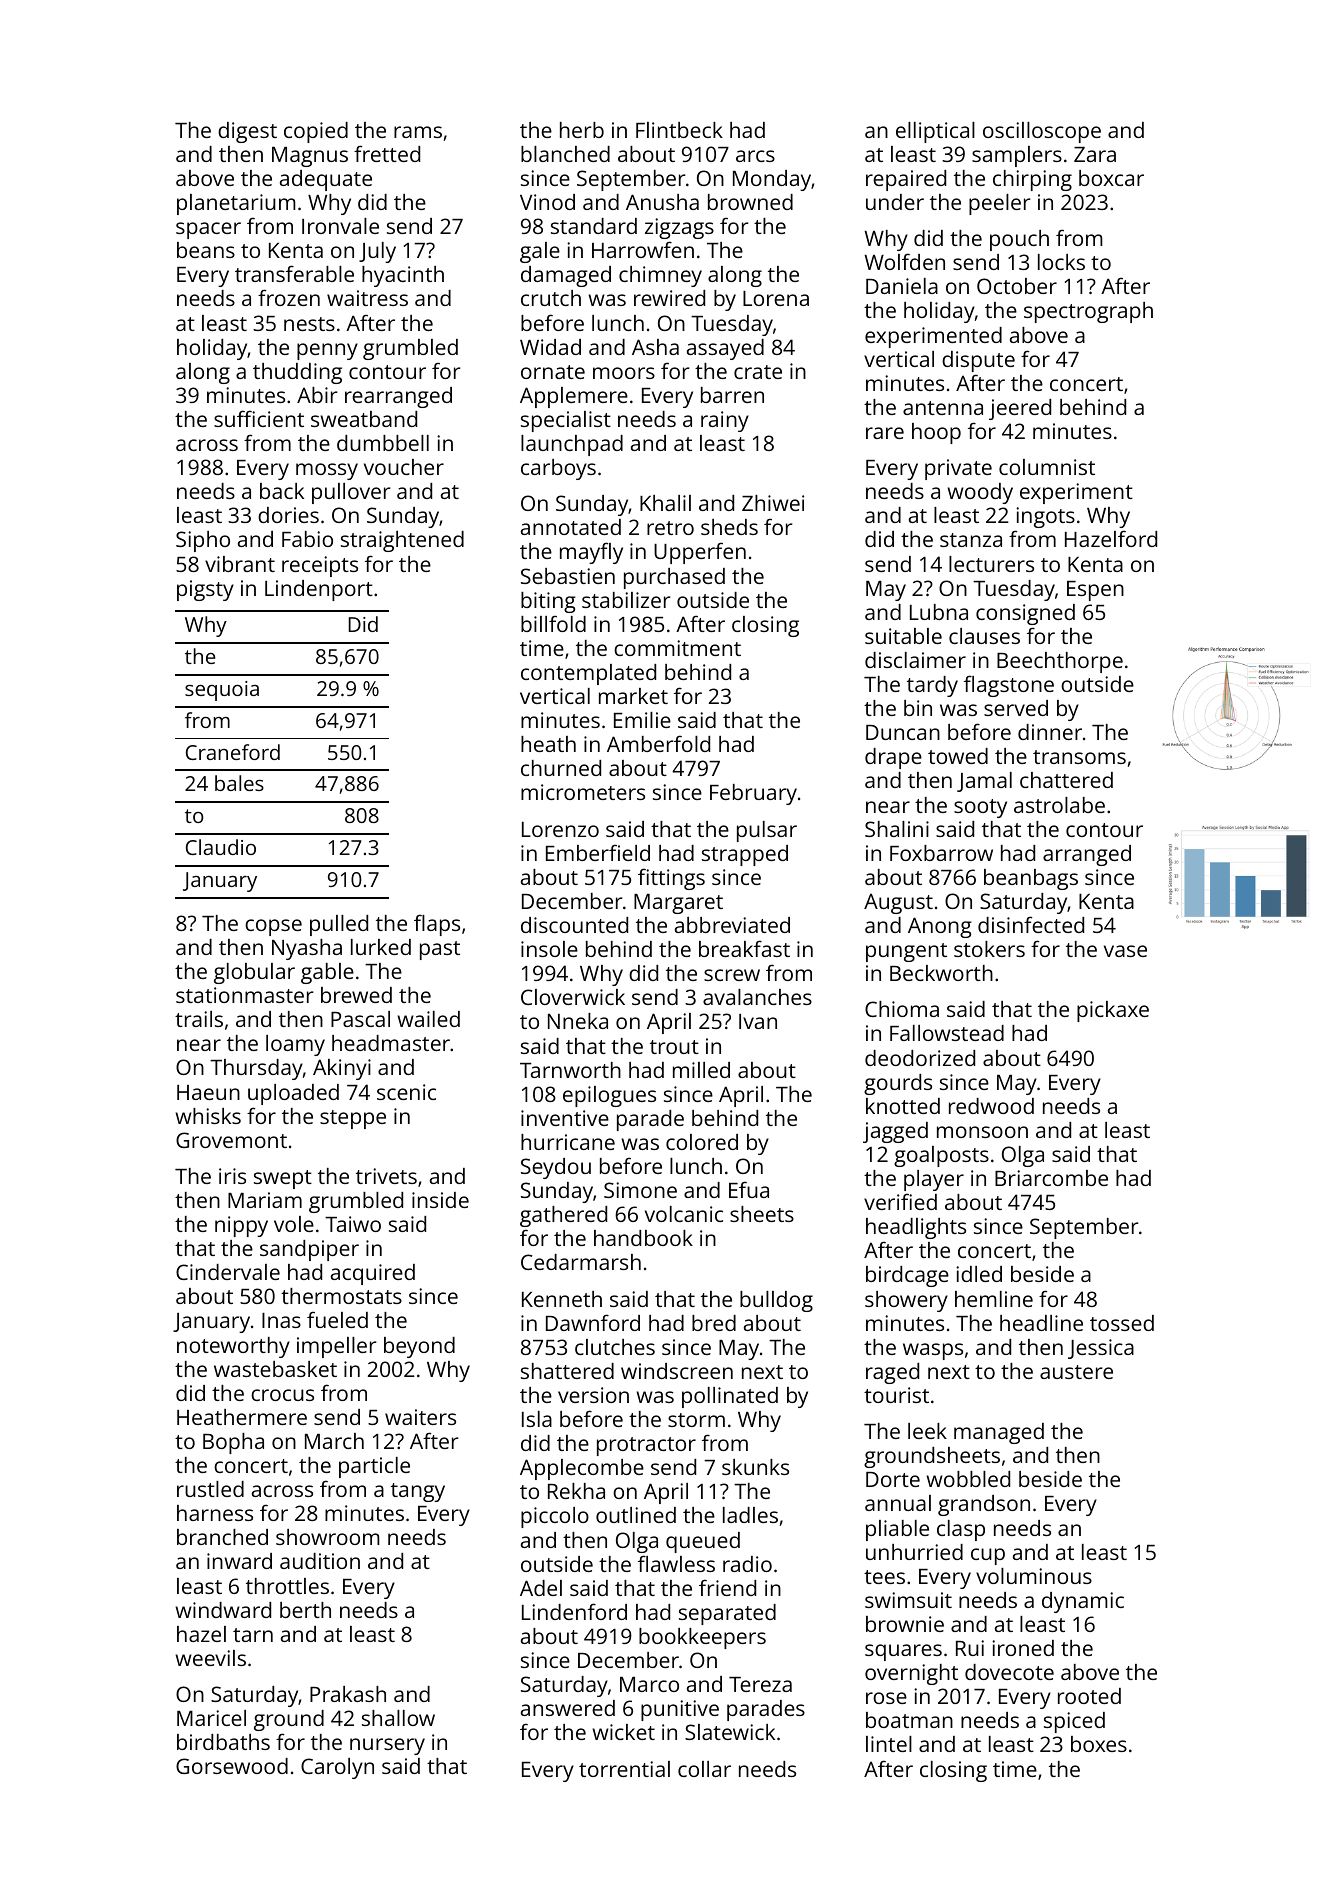 The width and height of the screenshot is (1336, 1890). Describe the element at coordinates (889, 1744) in the screenshot. I see `lintel` at that location.
